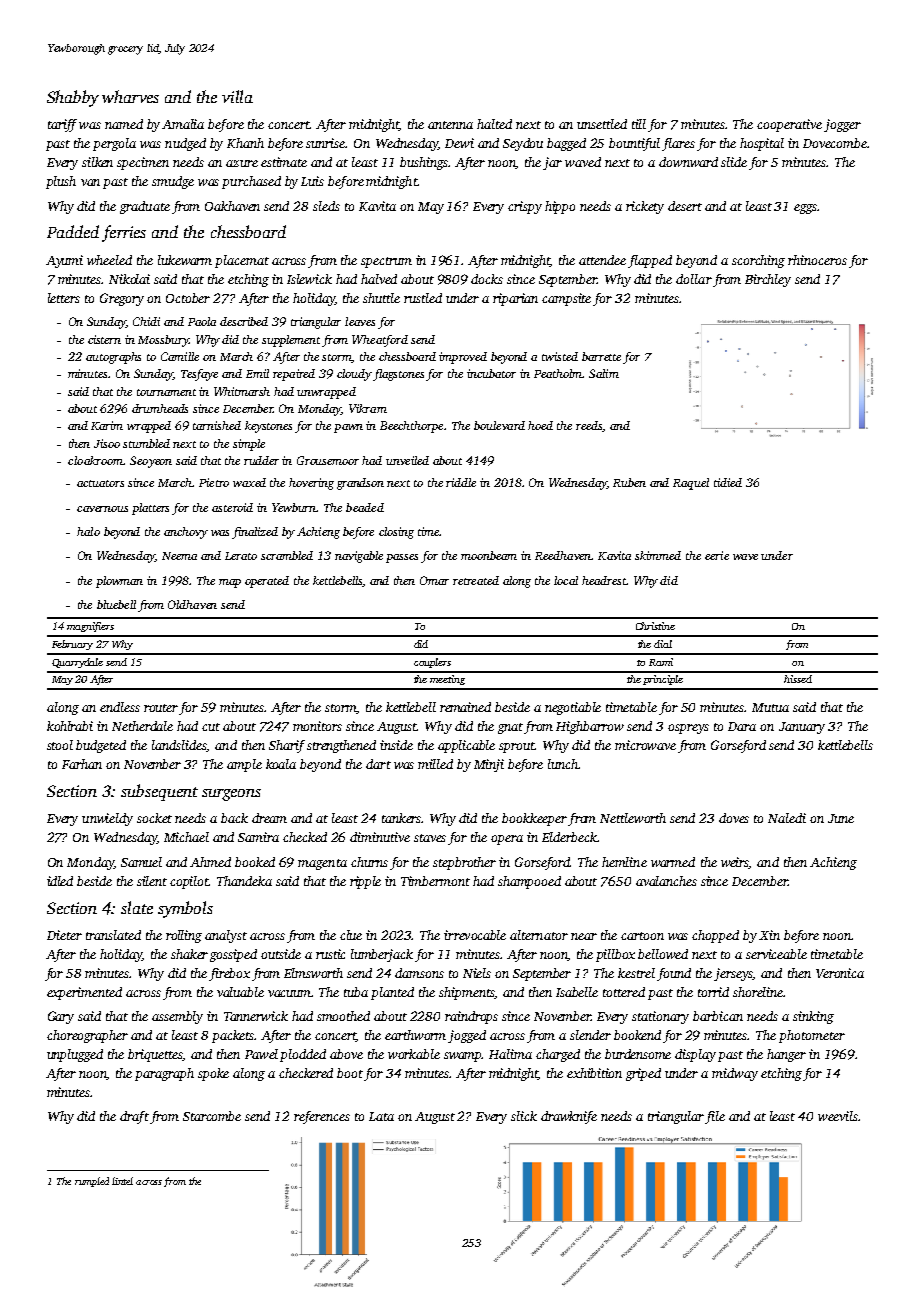  What do you see at coordinates (510, 728) in the screenshot?
I see `gnat` at bounding box center [510, 728].
